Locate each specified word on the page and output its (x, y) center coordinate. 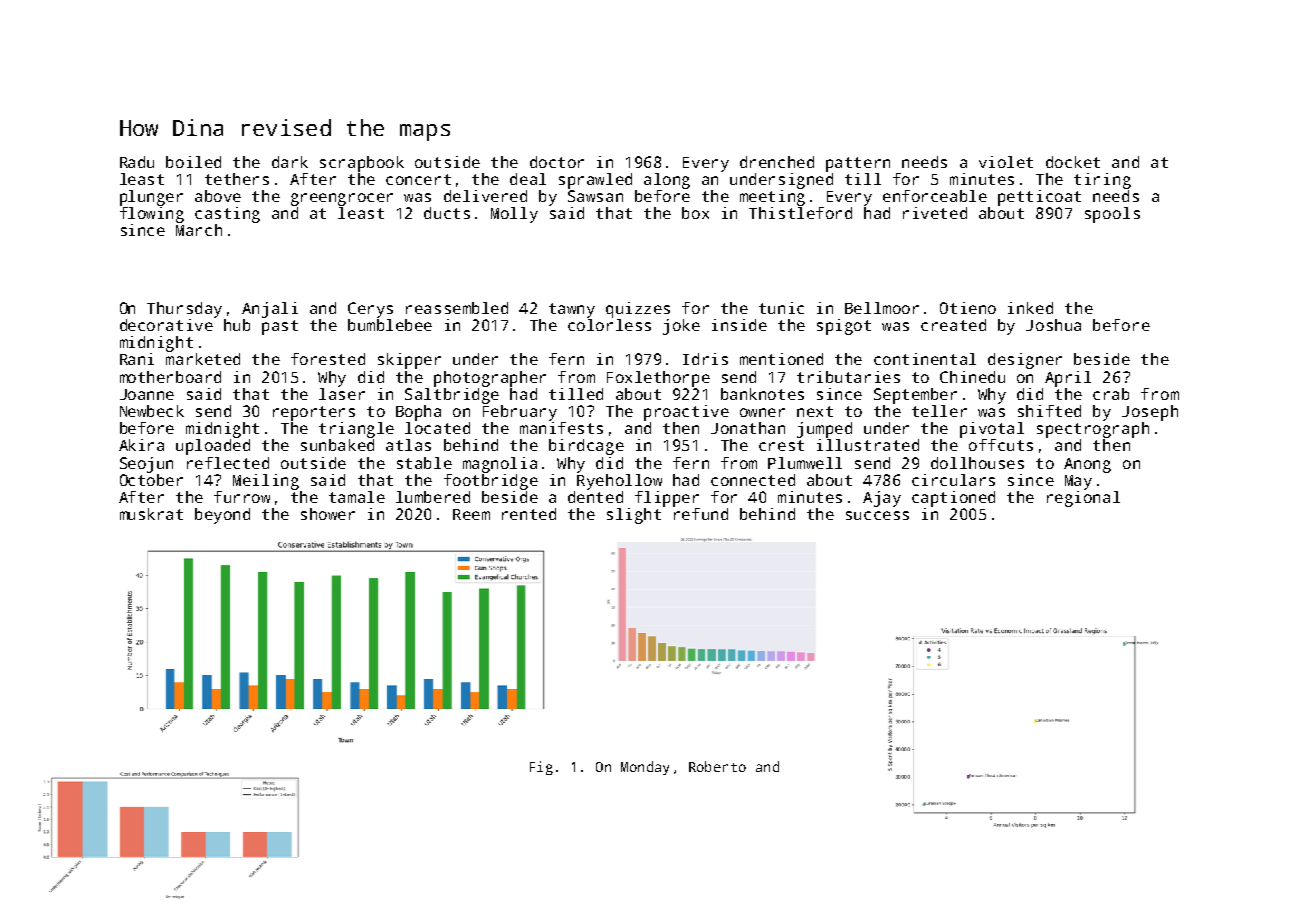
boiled (193, 162)
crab (1111, 394)
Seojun (146, 465)
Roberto (717, 766)
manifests (561, 428)
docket (1073, 162)
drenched (777, 162)
